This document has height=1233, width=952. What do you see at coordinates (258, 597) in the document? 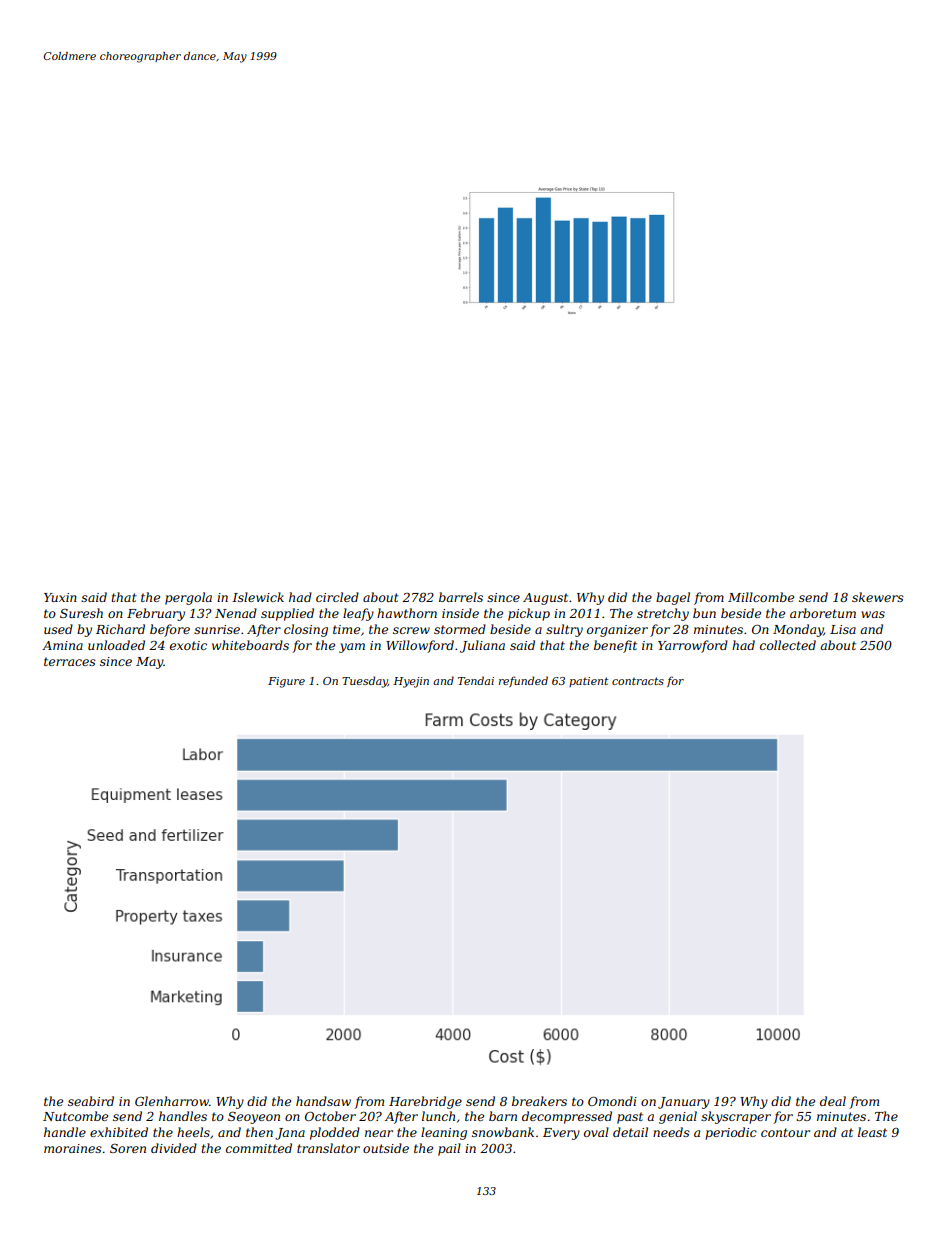
I see `Islewick` at bounding box center [258, 597].
